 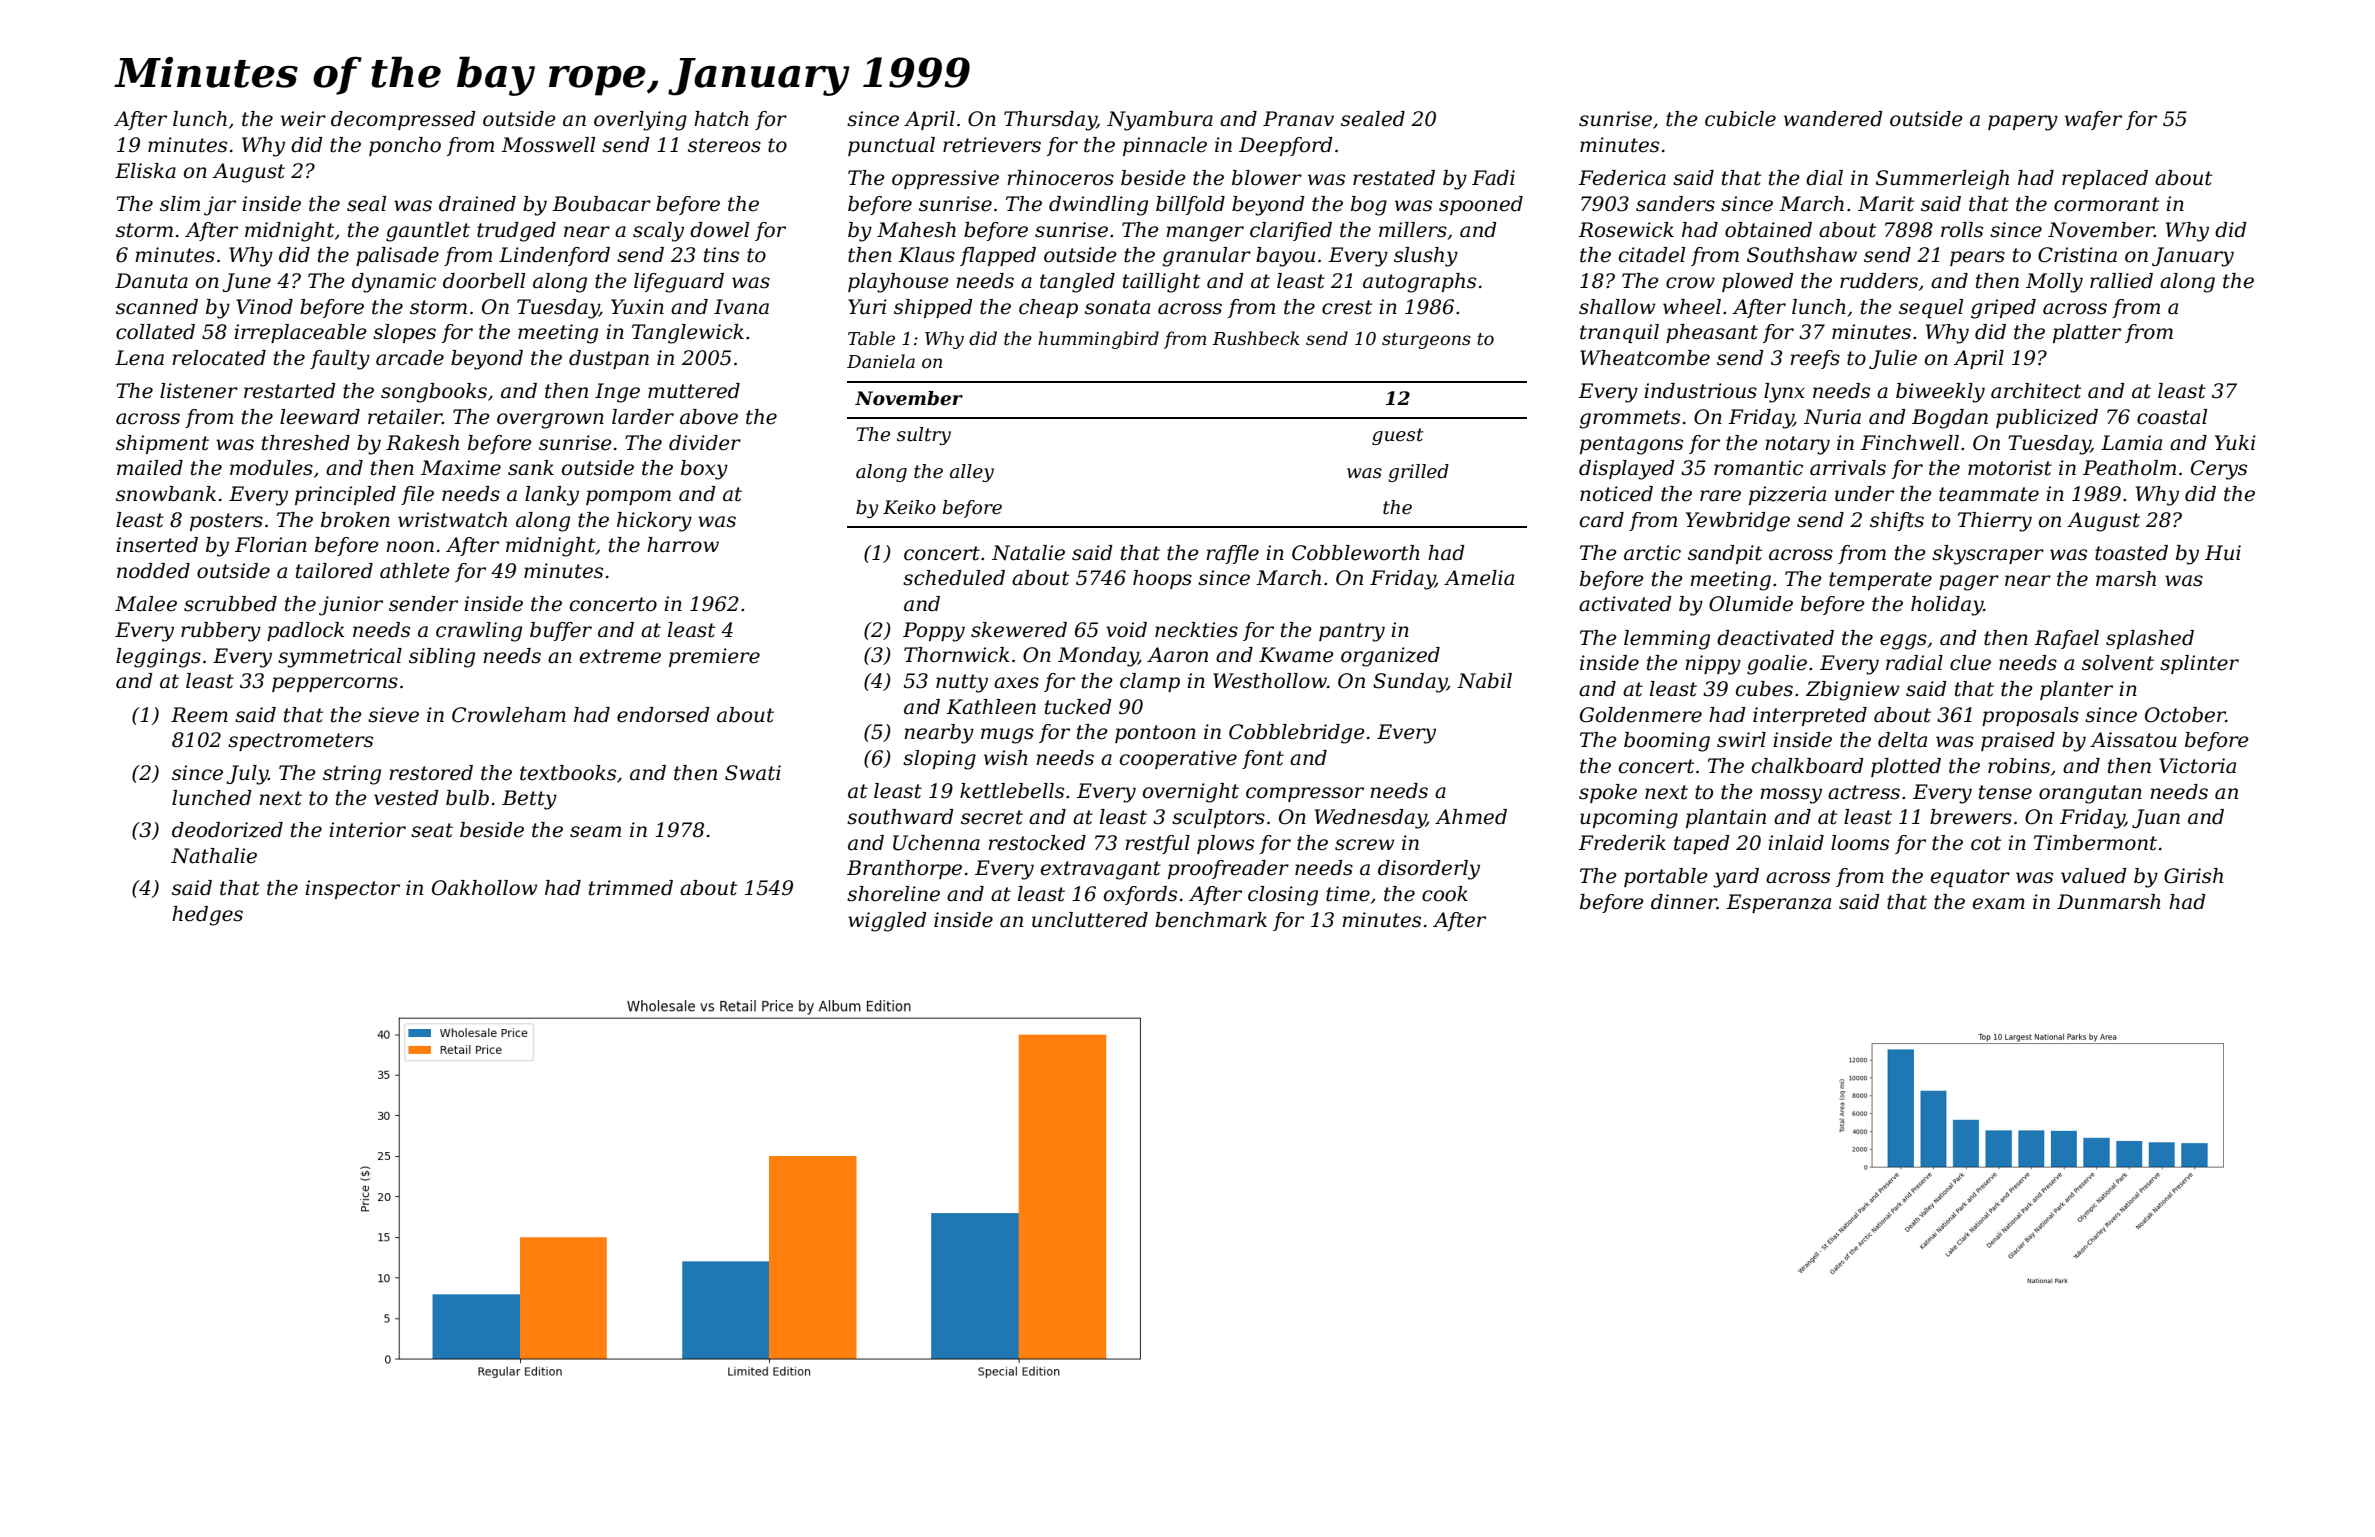 I want to click on Nyambura, so click(x=1160, y=121).
